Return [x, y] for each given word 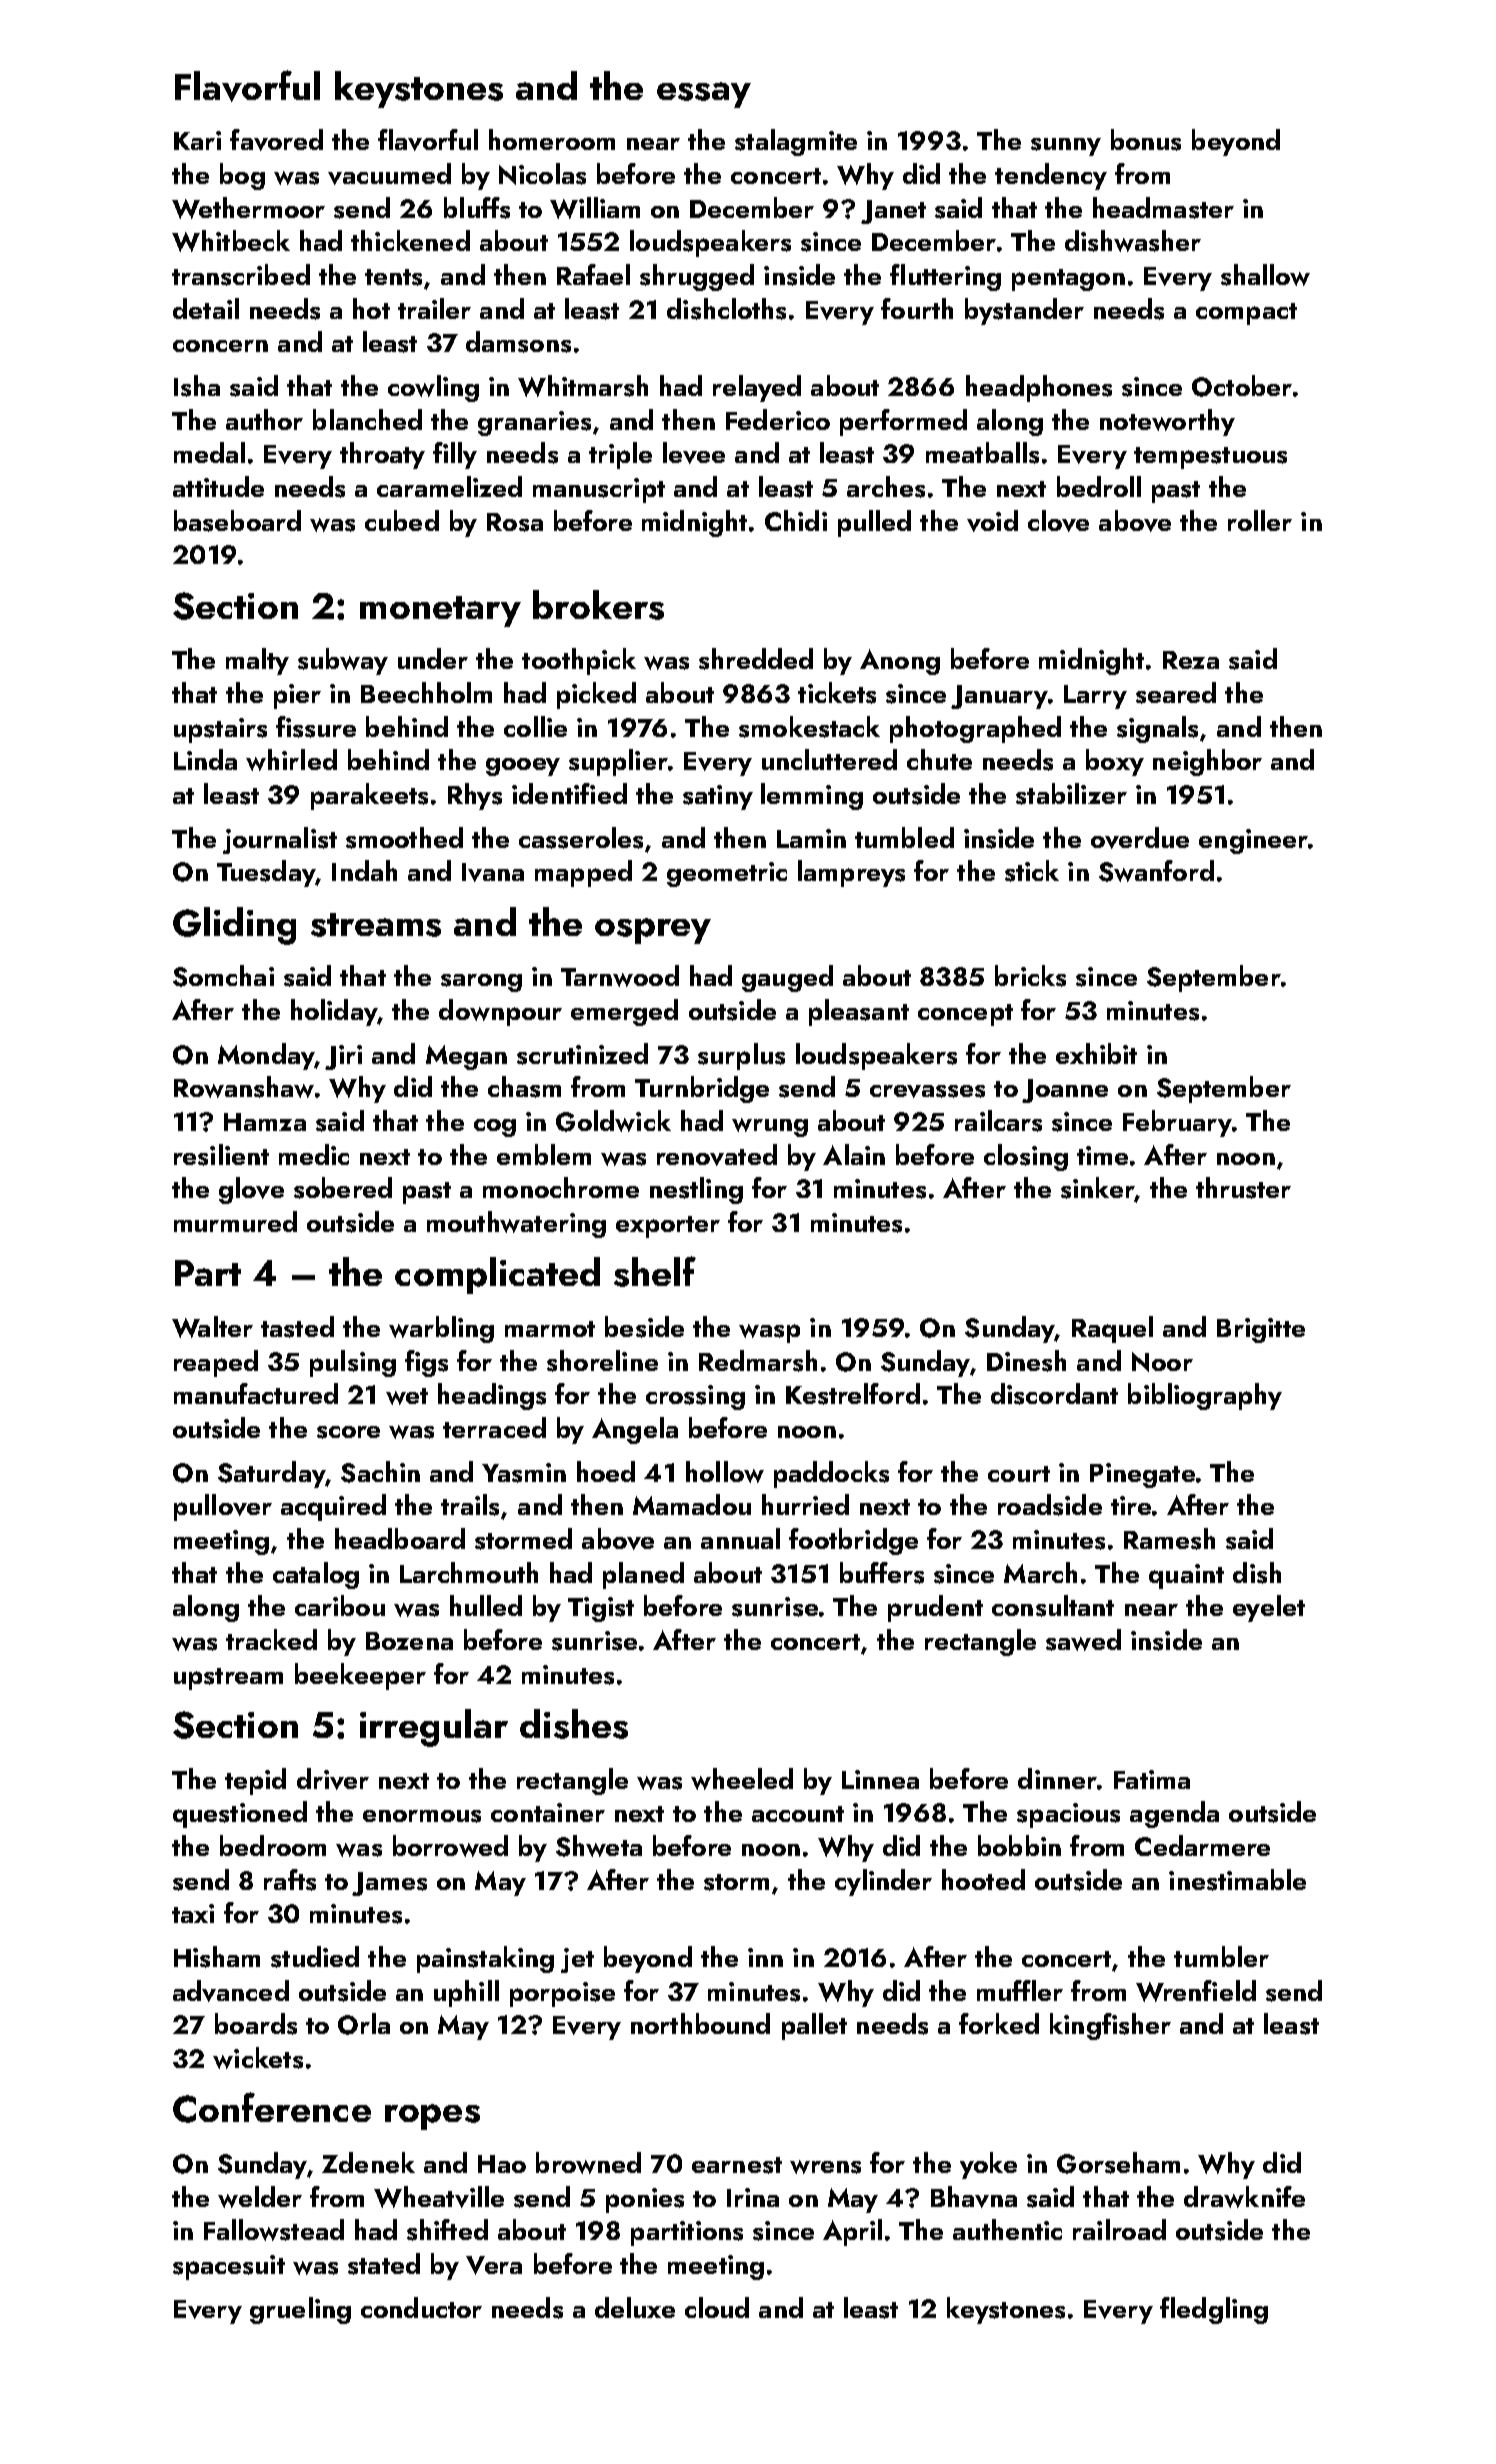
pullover [223, 1507]
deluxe [635, 2307]
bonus [1146, 140]
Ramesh [1169, 1539]
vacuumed [389, 174]
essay [704, 95]
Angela [635, 1430]
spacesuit [229, 2267]
